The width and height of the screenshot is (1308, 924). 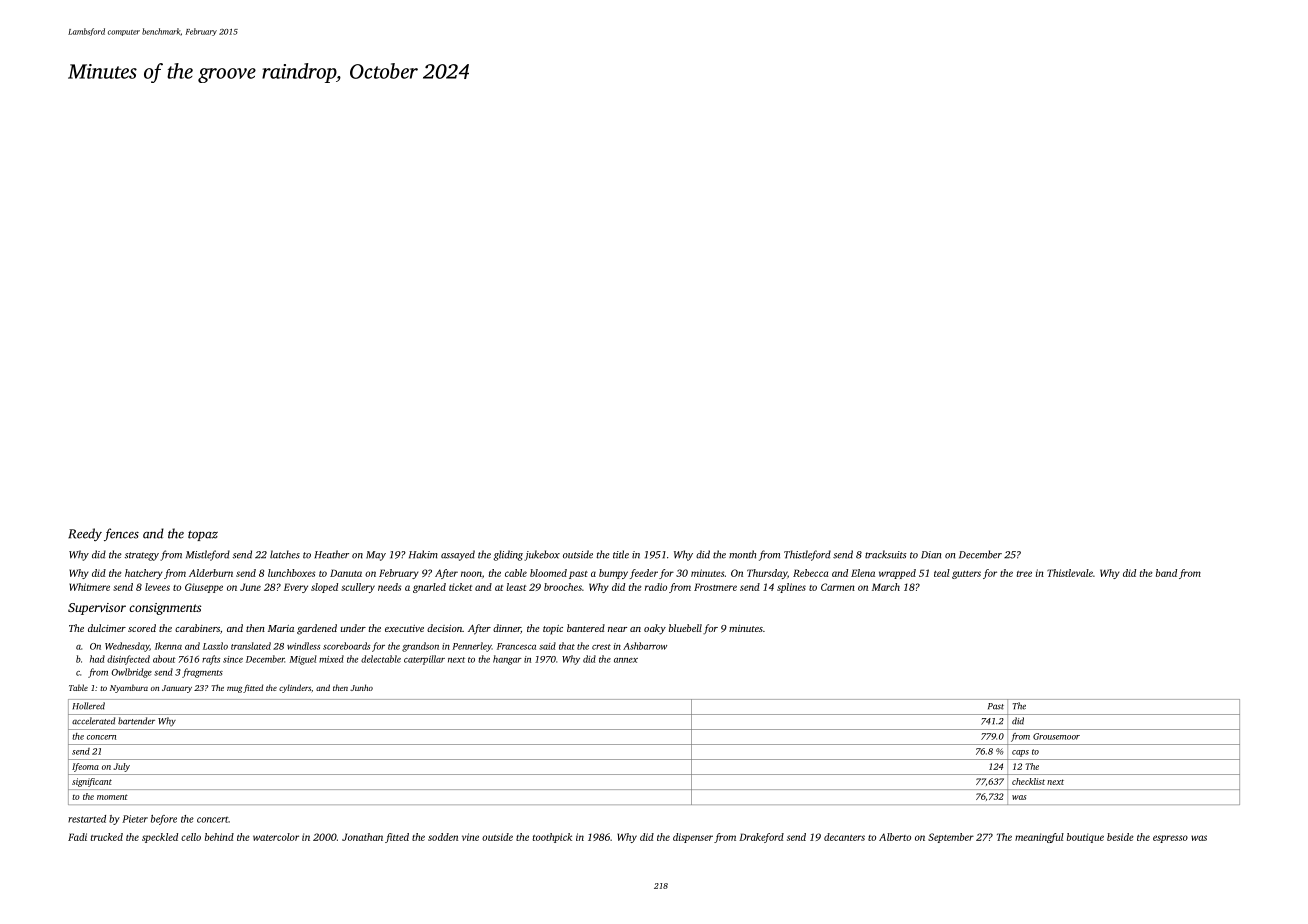 I want to click on band, so click(x=1166, y=573).
